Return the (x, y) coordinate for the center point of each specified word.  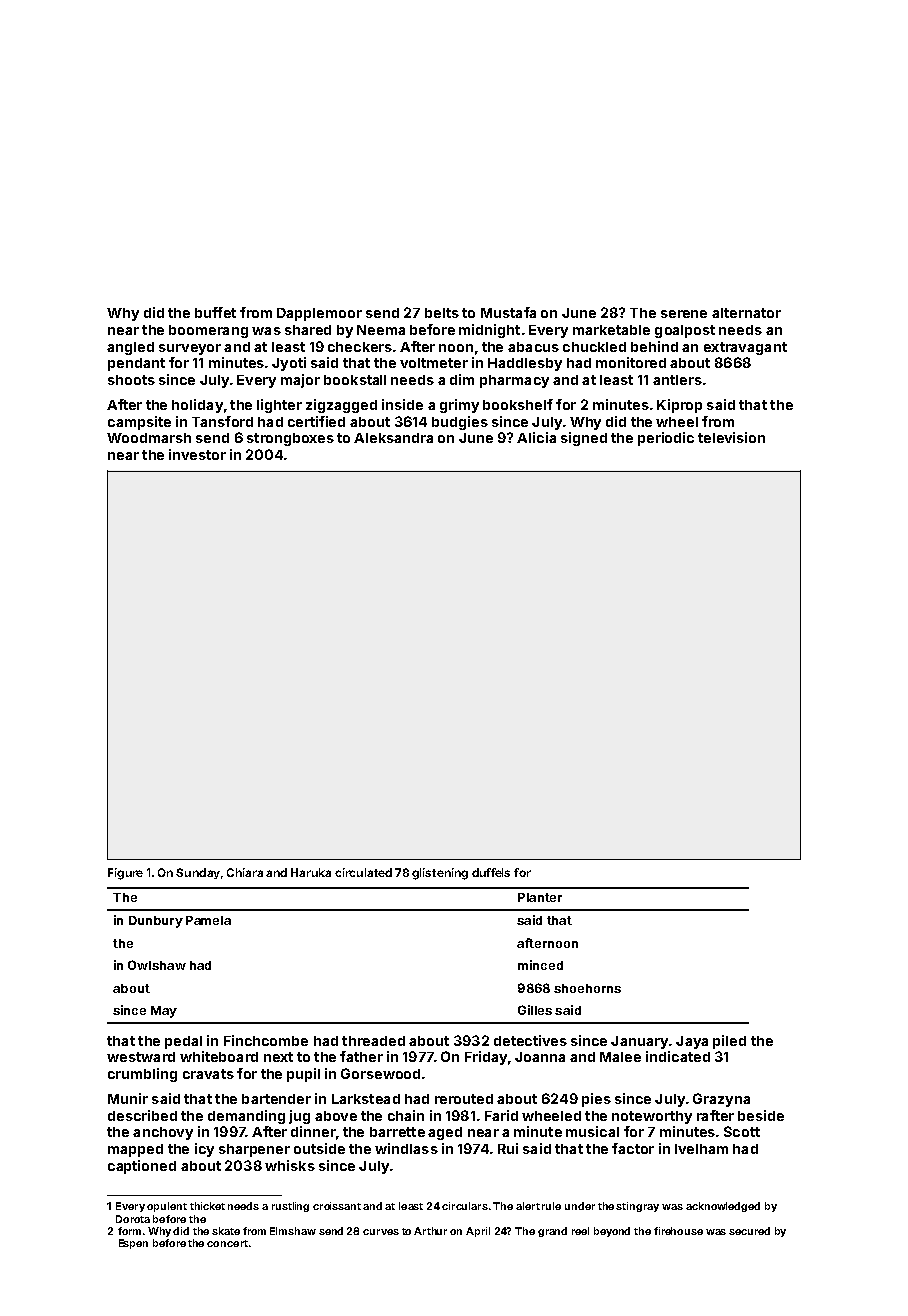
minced (540, 965)
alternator (746, 313)
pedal (183, 1042)
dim (462, 379)
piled (729, 1042)
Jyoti (289, 364)
